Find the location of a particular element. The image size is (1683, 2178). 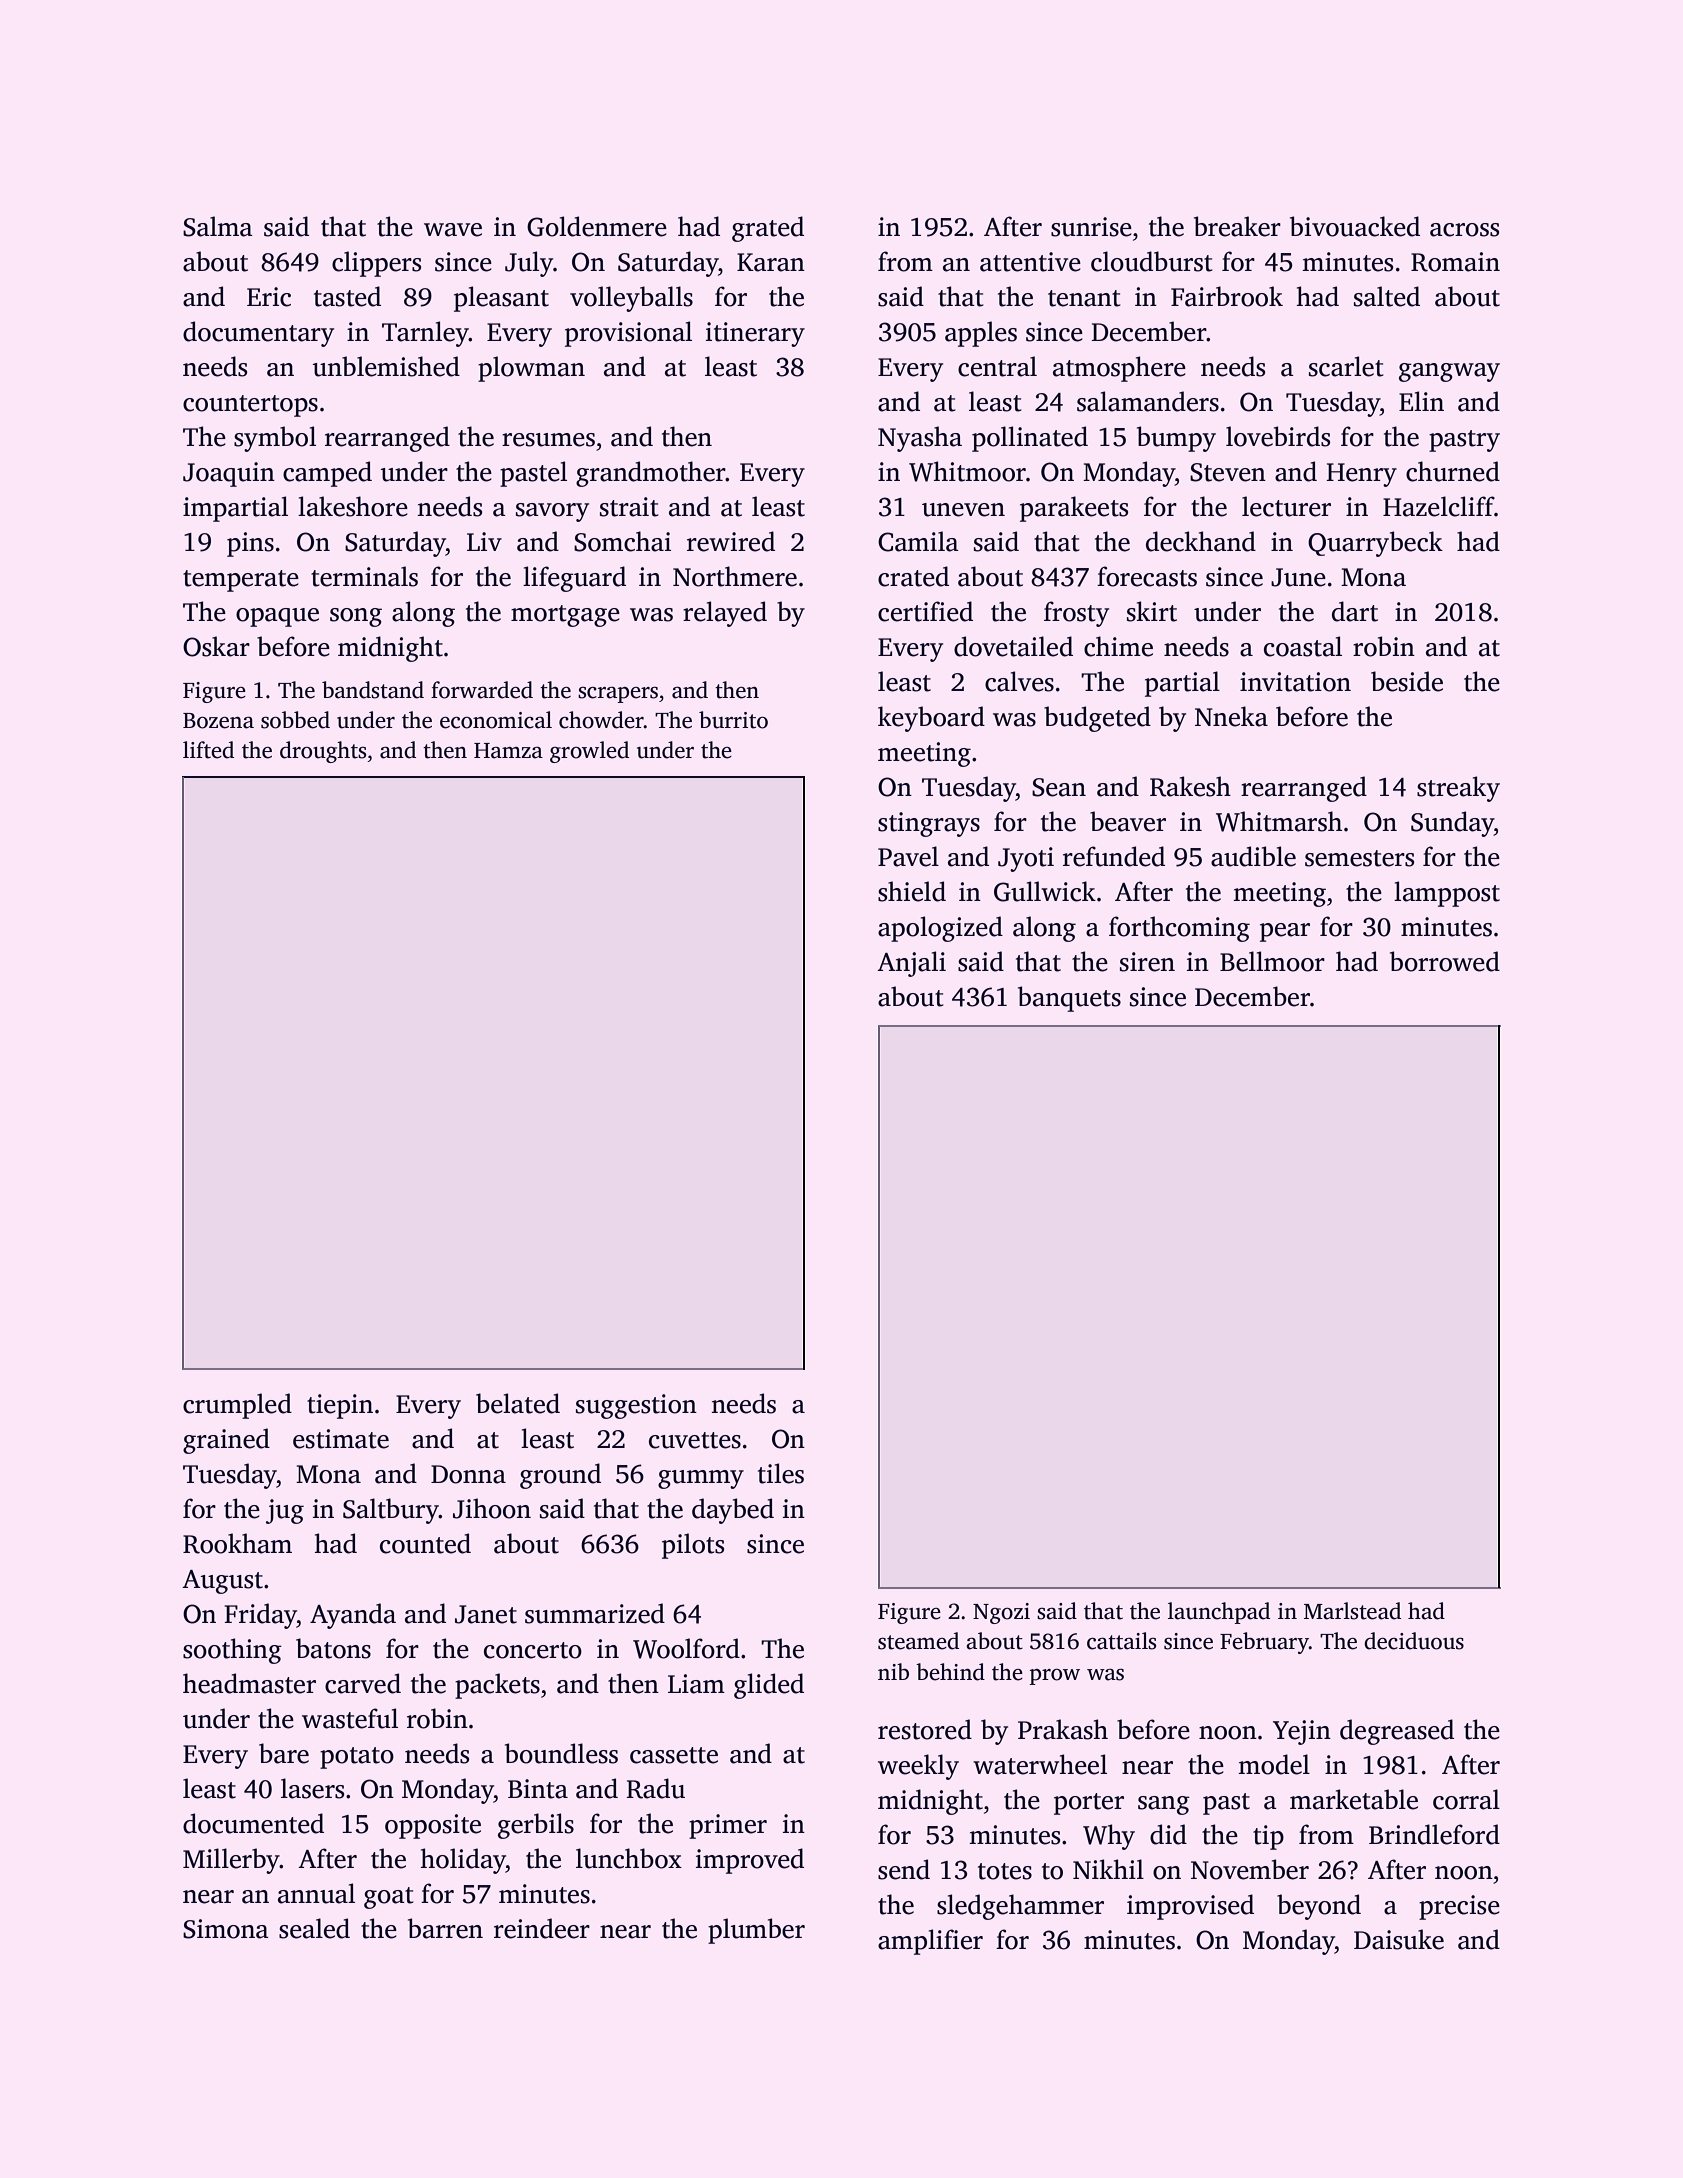

sunrise is located at coordinates (1091, 227).
